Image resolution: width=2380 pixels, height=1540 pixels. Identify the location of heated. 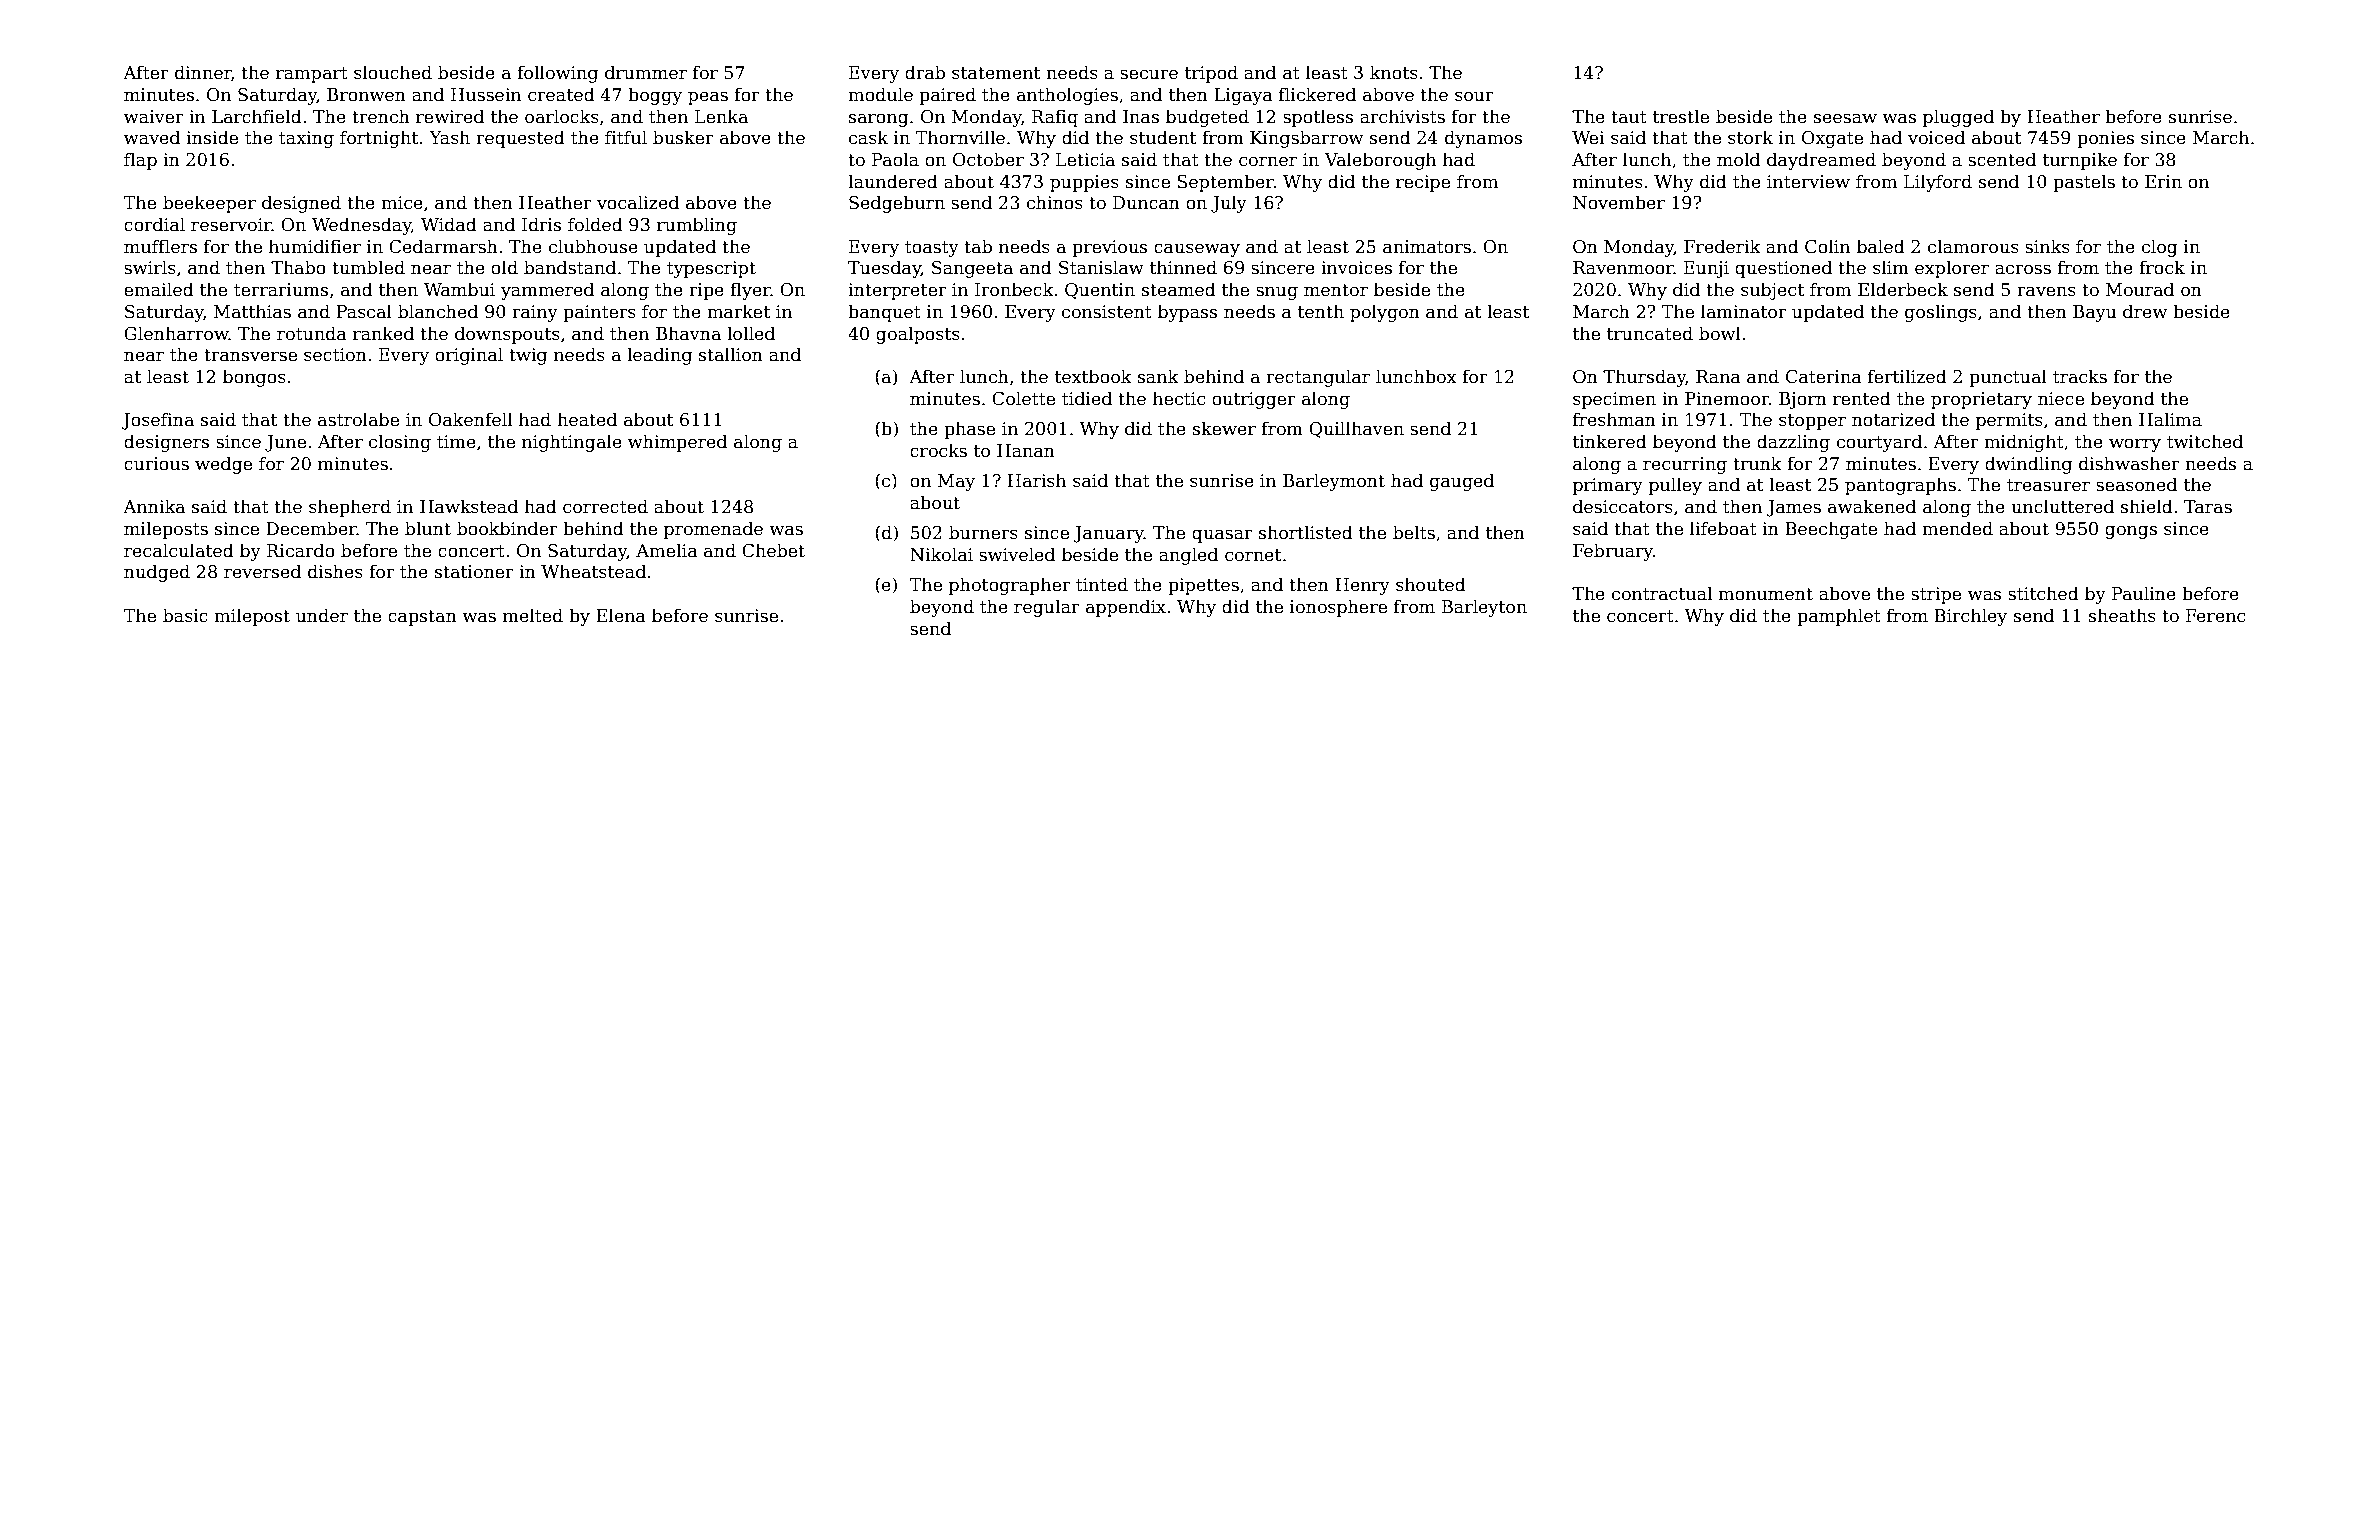
(587, 419).
